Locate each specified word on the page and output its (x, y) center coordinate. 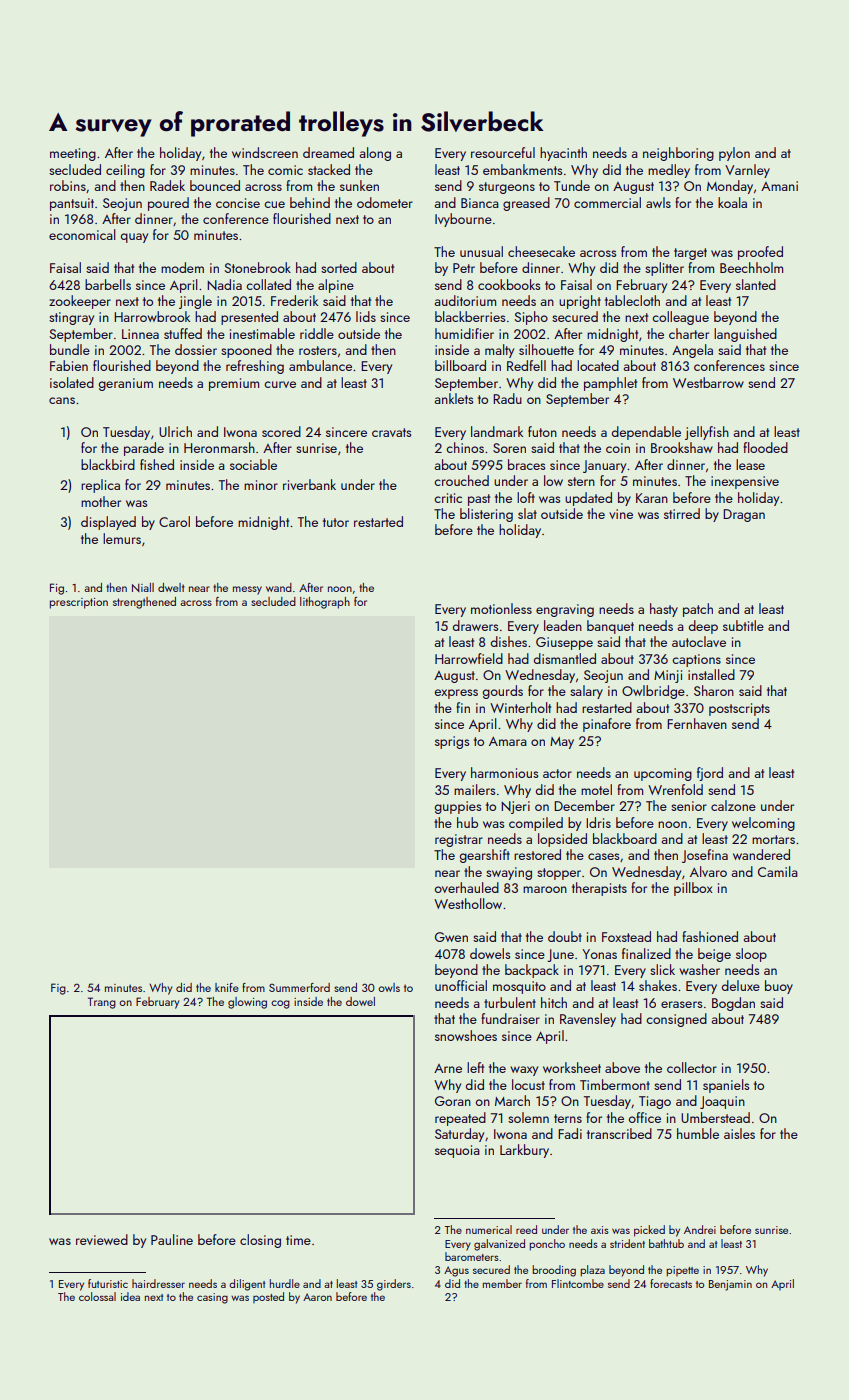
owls (389, 987)
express (456, 694)
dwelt (171, 587)
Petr (464, 268)
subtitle (743, 625)
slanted (756, 284)
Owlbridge (653, 692)
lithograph (325, 603)
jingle (195, 302)
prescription (79, 603)
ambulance (320, 365)
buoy (779, 987)
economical (82, 234)
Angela (692, 351)
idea (130, 1296)
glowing (247, 1003)
